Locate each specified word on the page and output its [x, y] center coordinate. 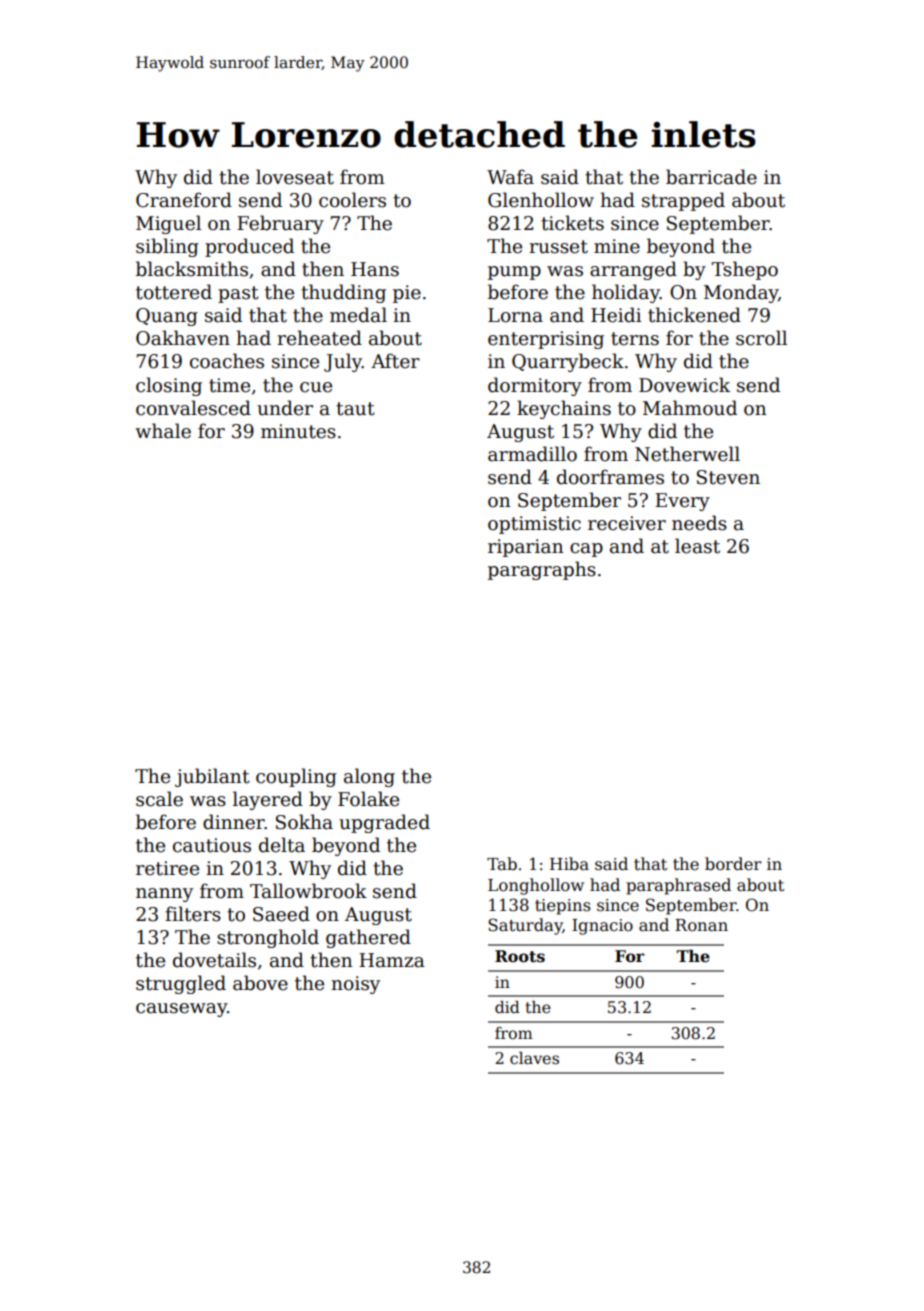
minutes [298, 431]
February [280, 224]
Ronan [701, 925]
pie [407, 294]
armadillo [532, 454]
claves [534, 1058]
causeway [181, 1010]
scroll [761, 338]
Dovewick [684, 385]
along [369, 777]
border [733, 864]
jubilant [212, 777]
